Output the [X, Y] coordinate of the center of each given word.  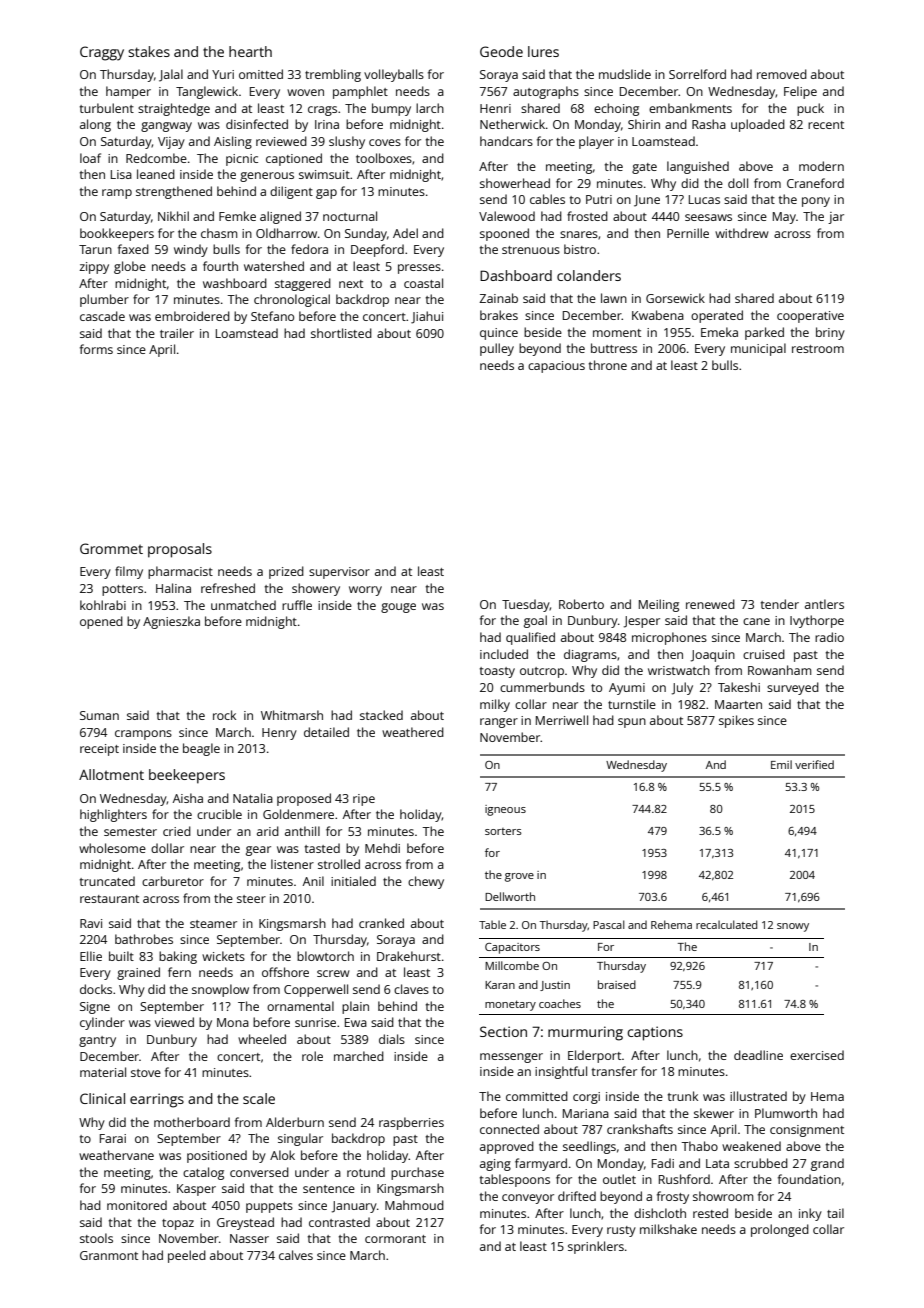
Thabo [699, 1146]
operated [717, 316]
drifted [577, 1196]
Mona [233, 1022]
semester [130, 832]
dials [392, 1039]
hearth [250, 51]
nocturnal [350, 216]
